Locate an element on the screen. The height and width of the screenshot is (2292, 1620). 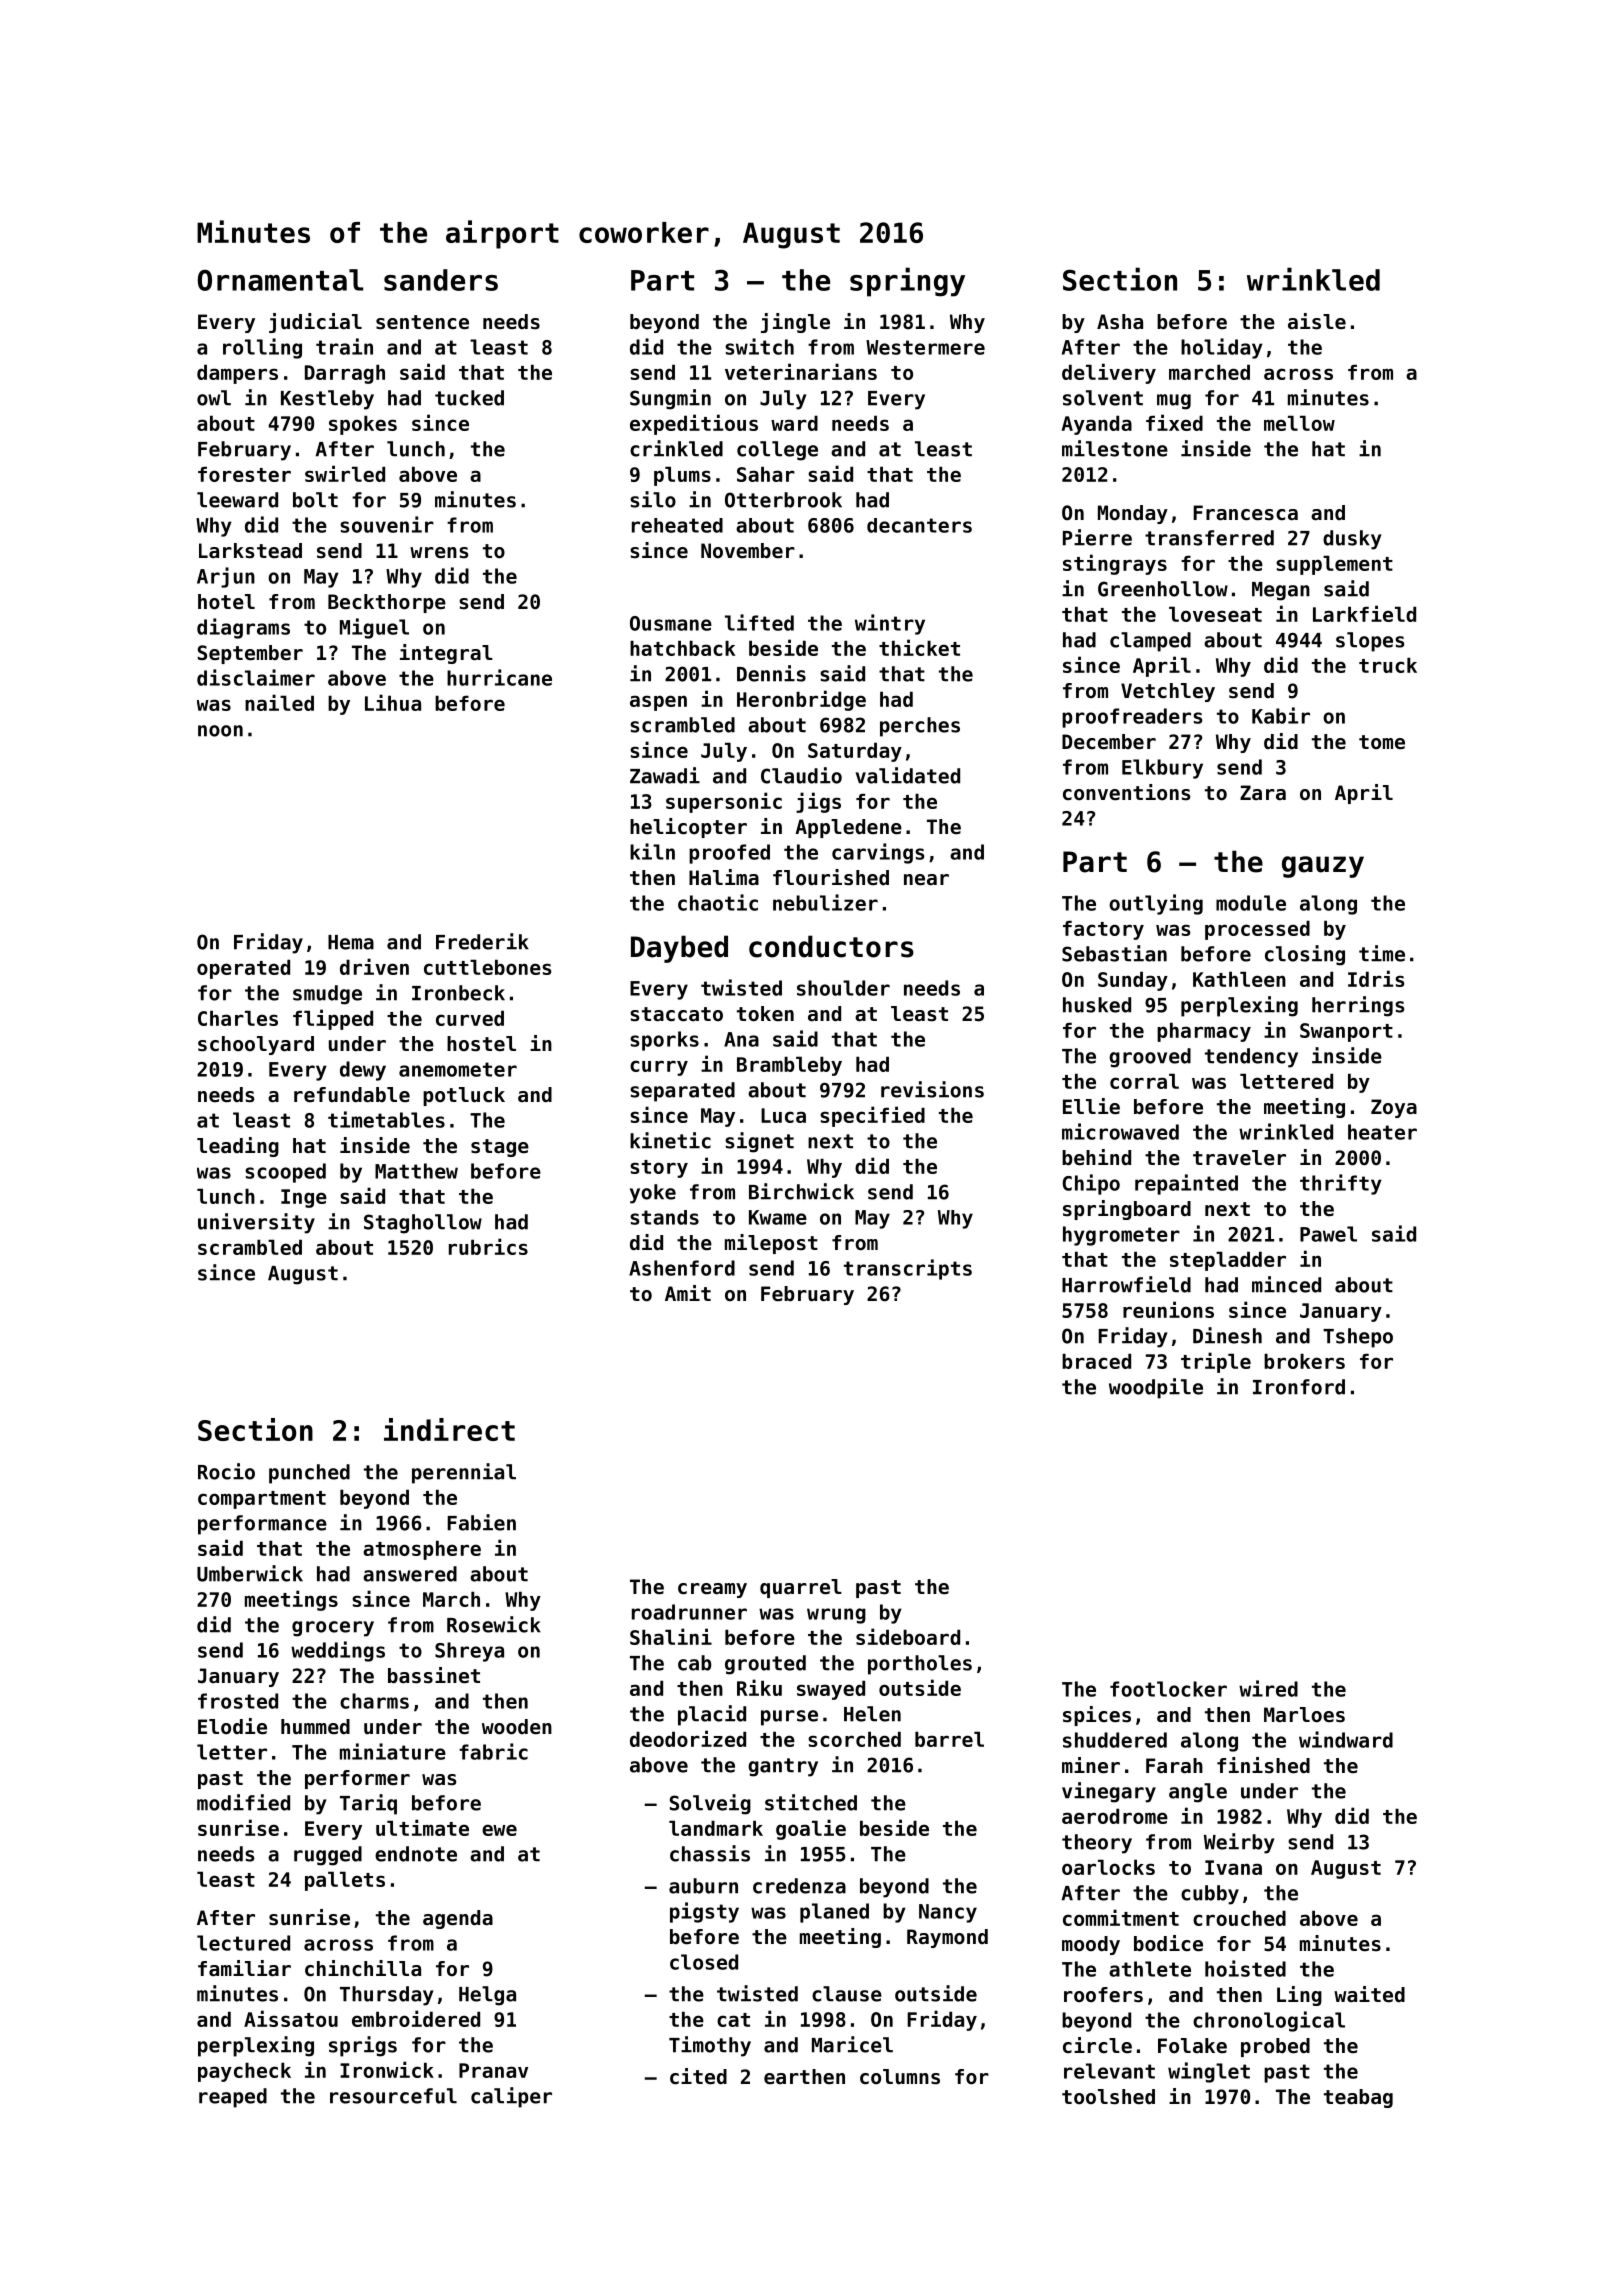
springy is located at coordinates (907, 282).
